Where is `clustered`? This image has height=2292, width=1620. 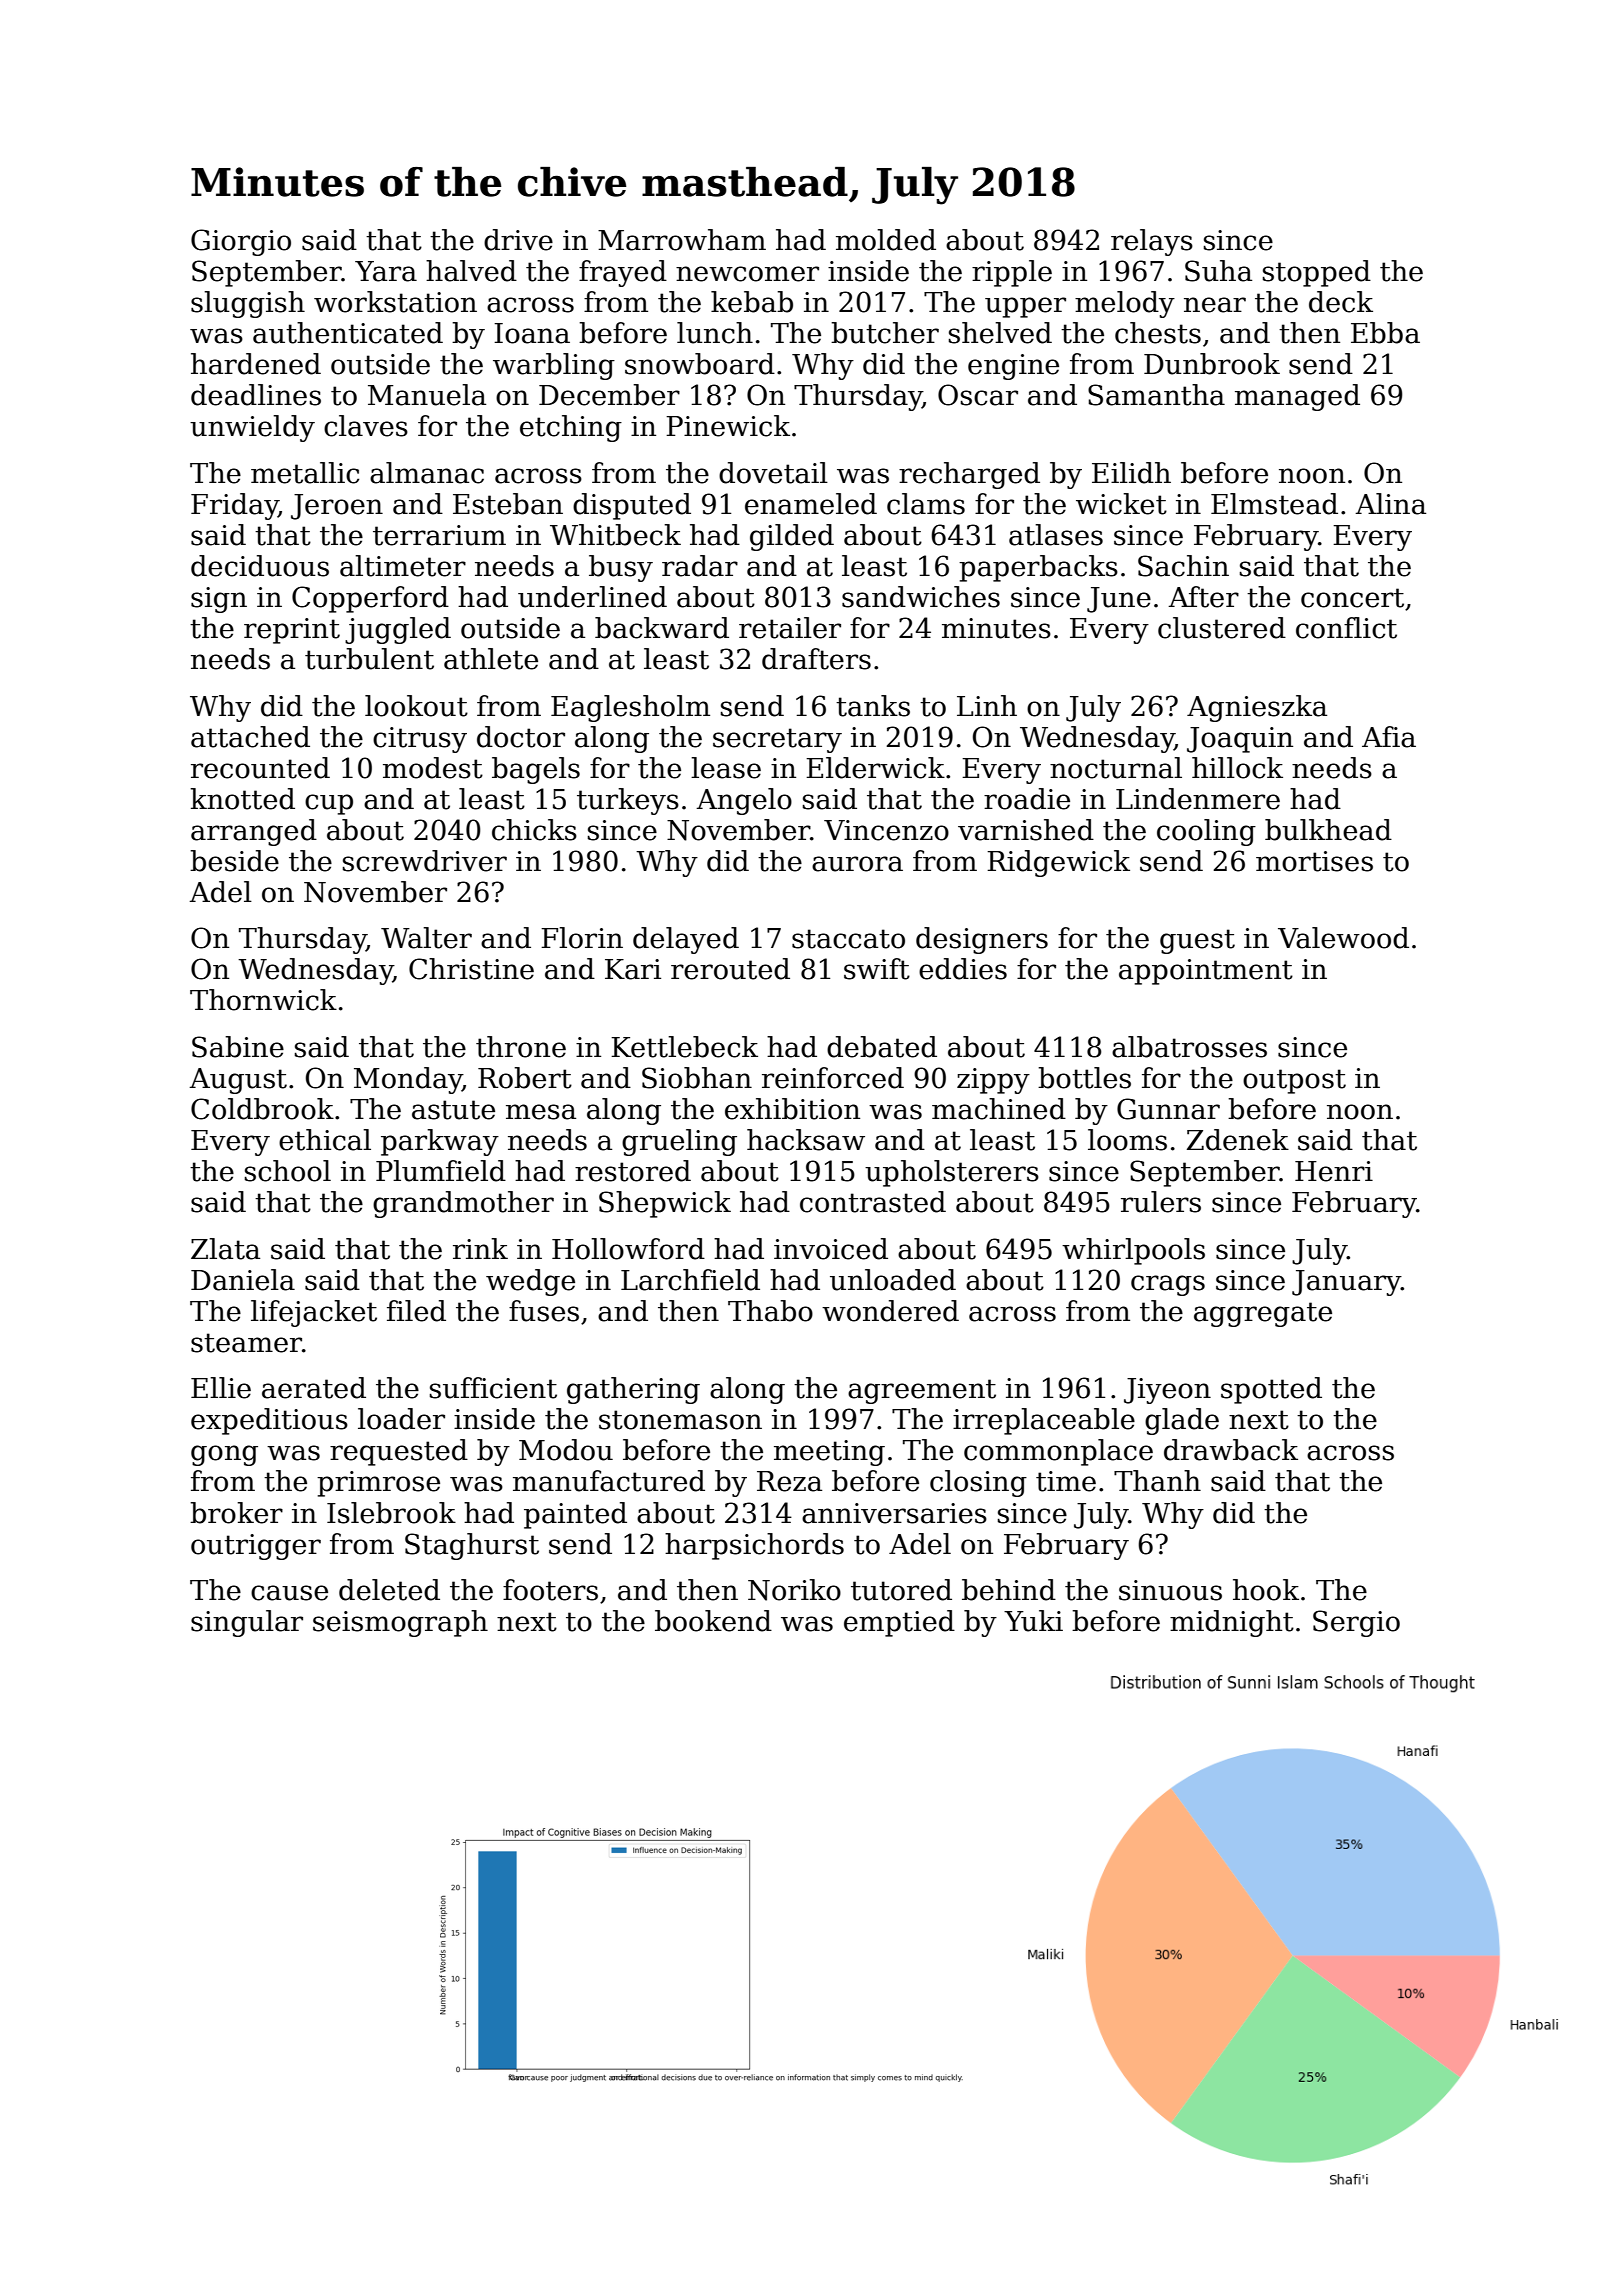
clustered is located at coordinates (1222, 628).
